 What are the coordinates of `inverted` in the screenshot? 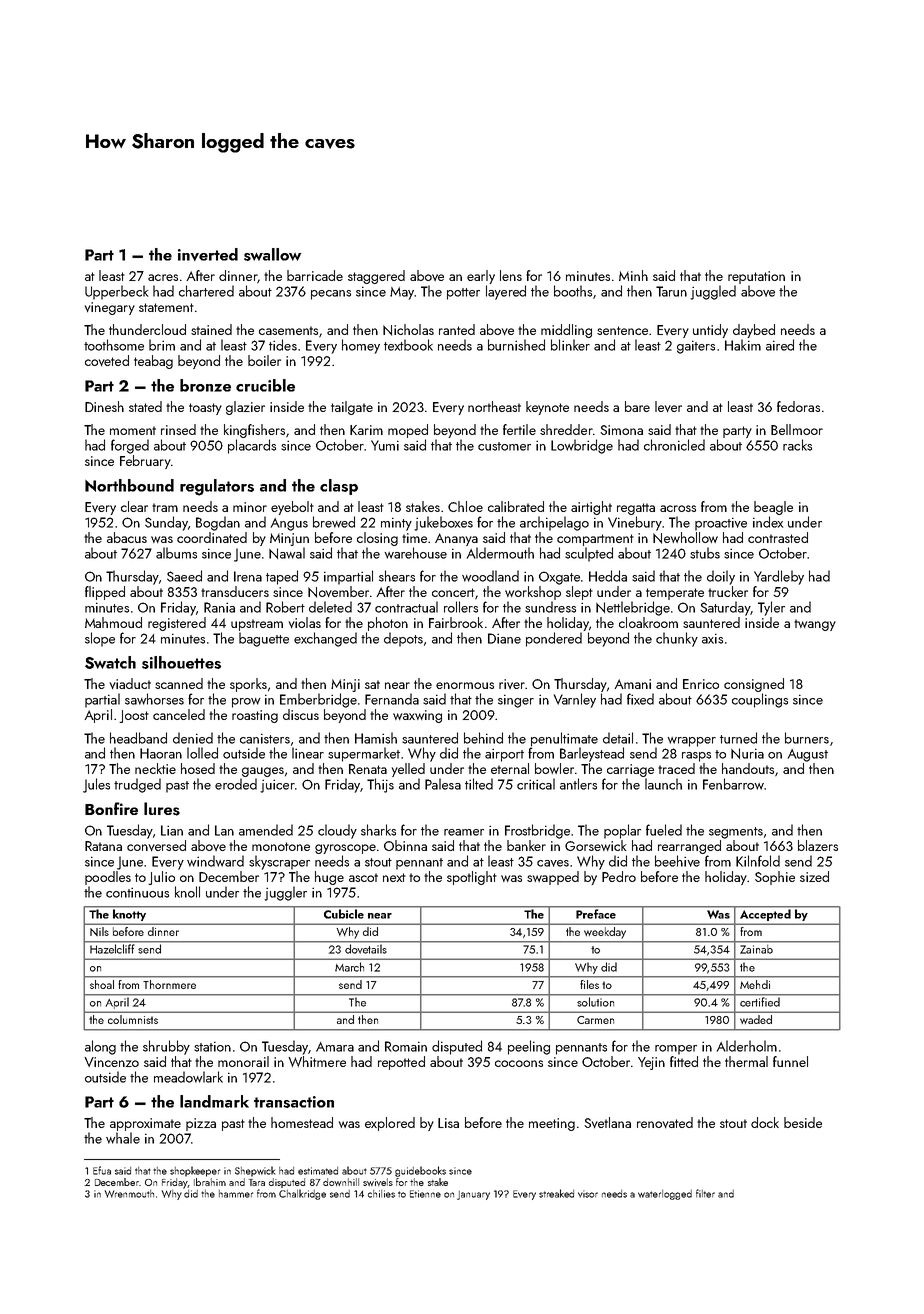 It's located at (208, 254).
